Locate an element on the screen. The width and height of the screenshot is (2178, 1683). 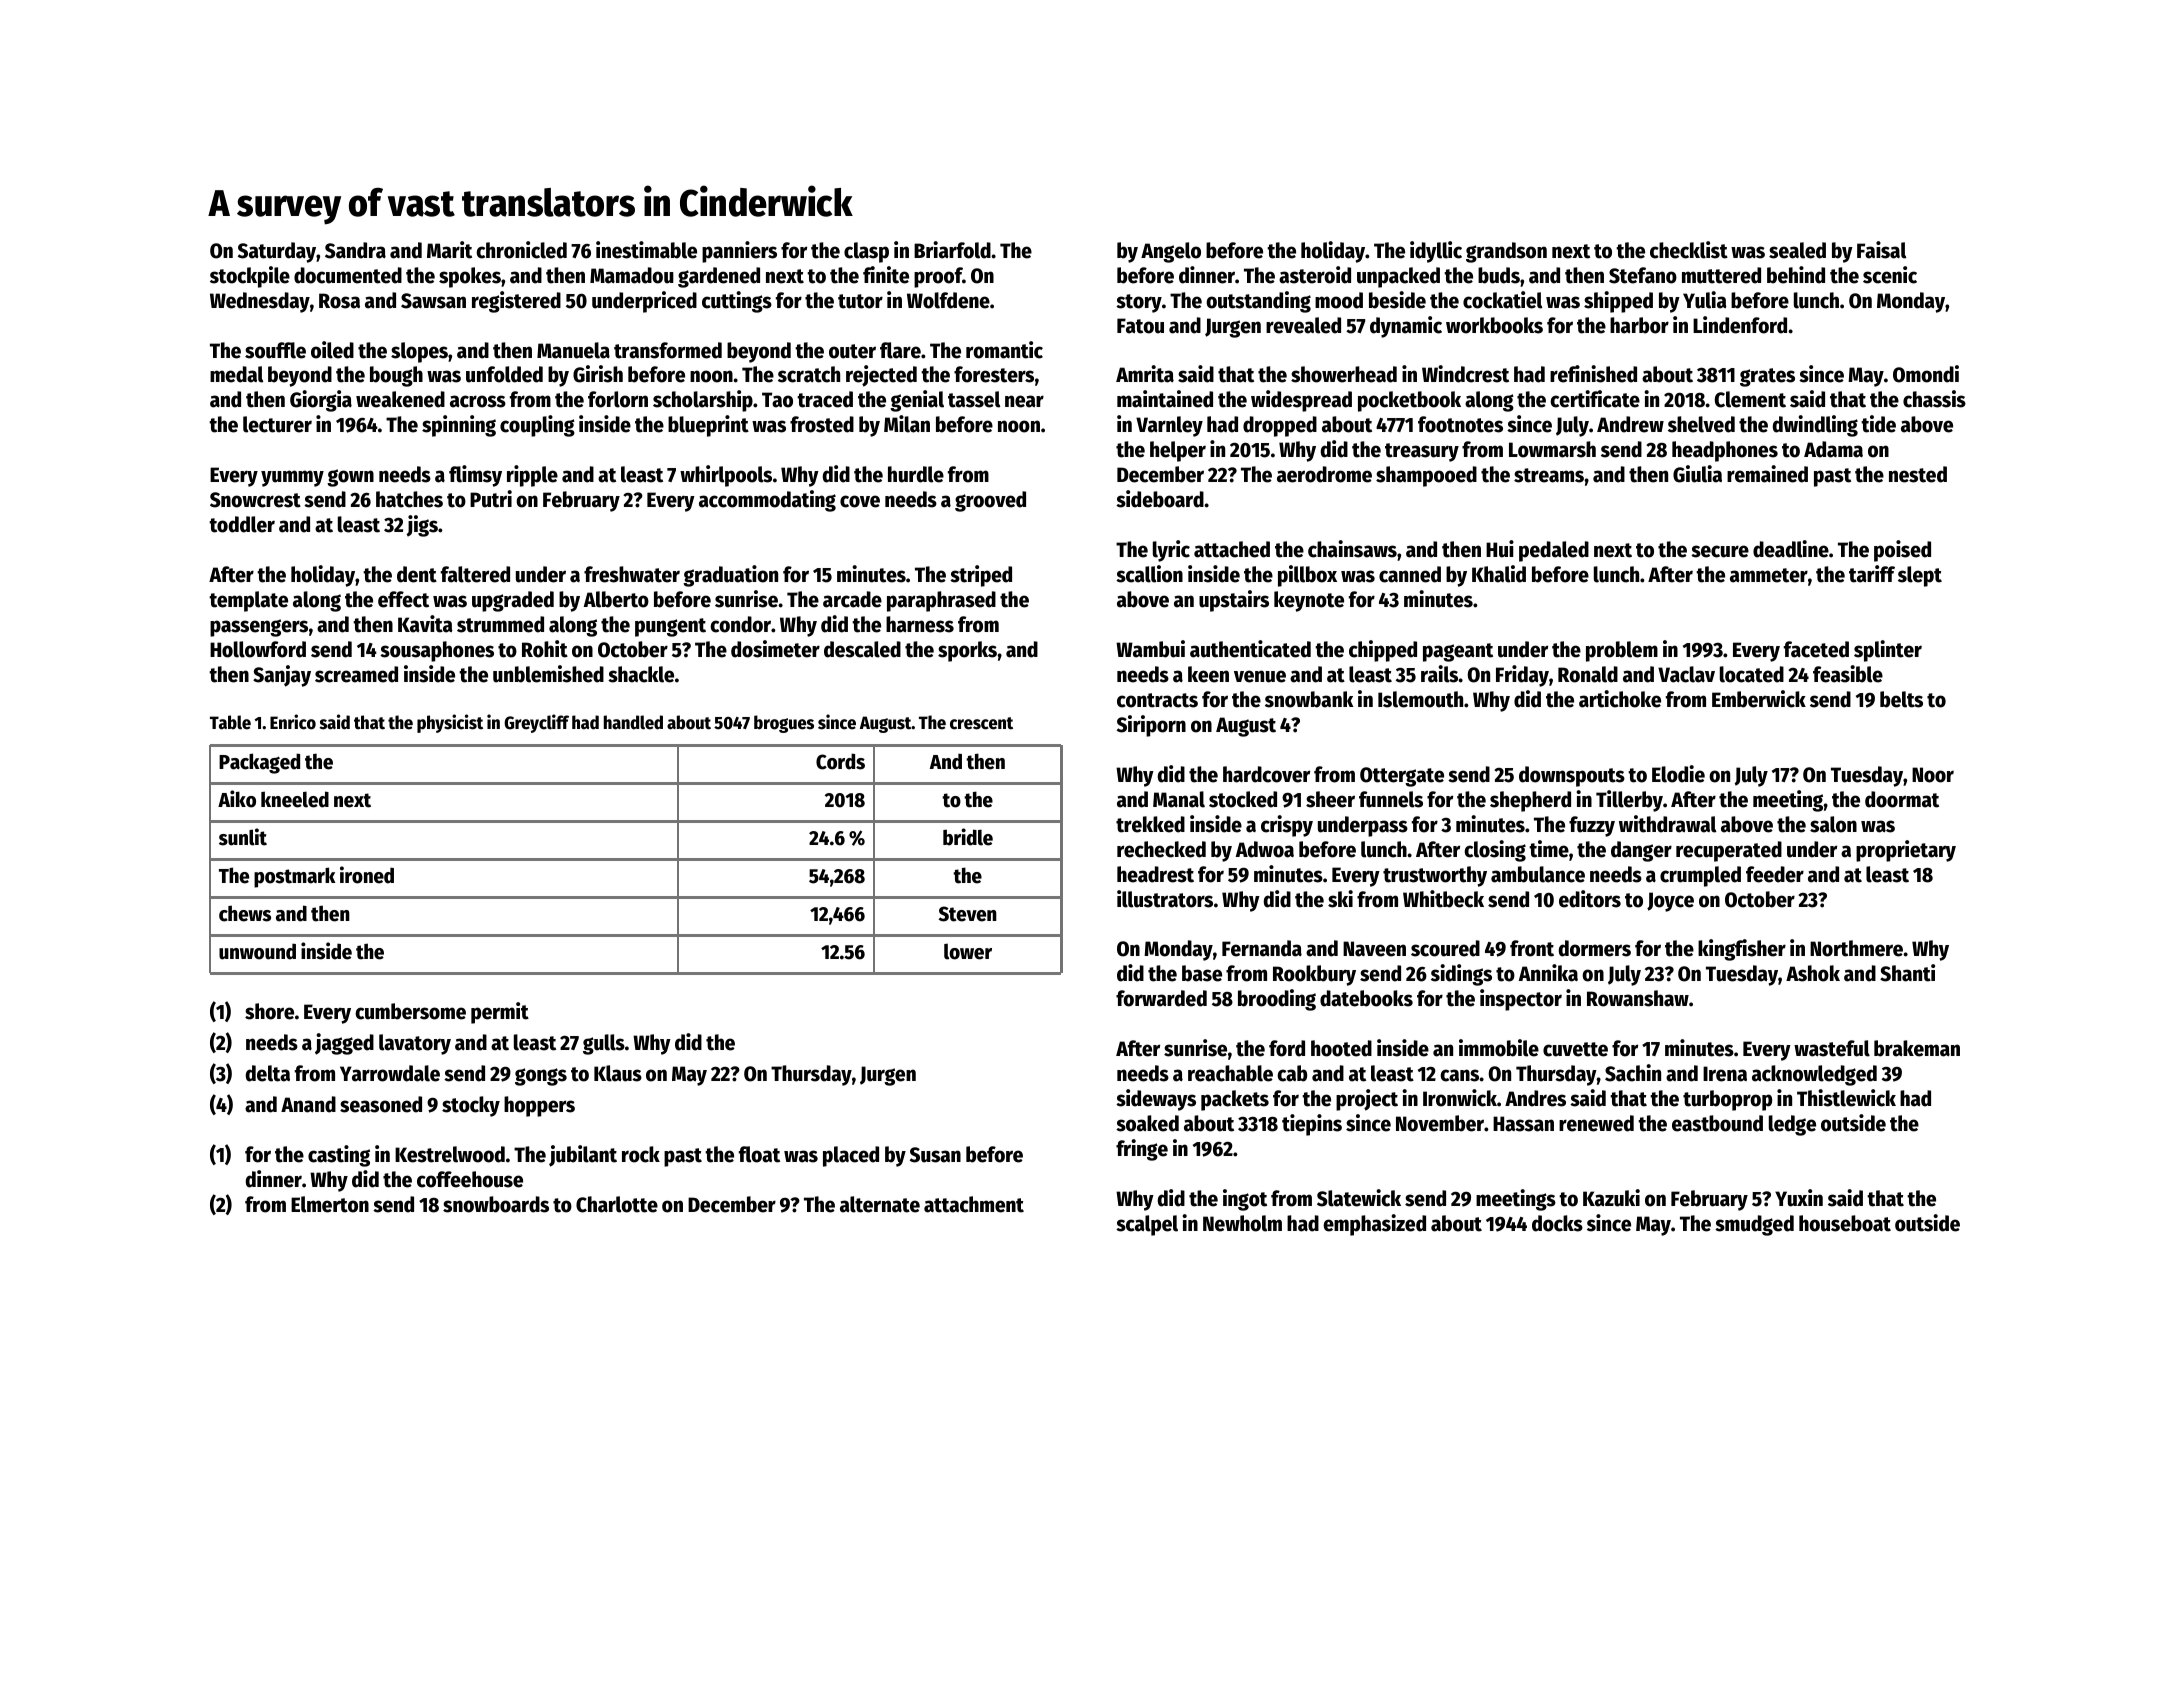
poised is located at coordinates (1902, 551).
